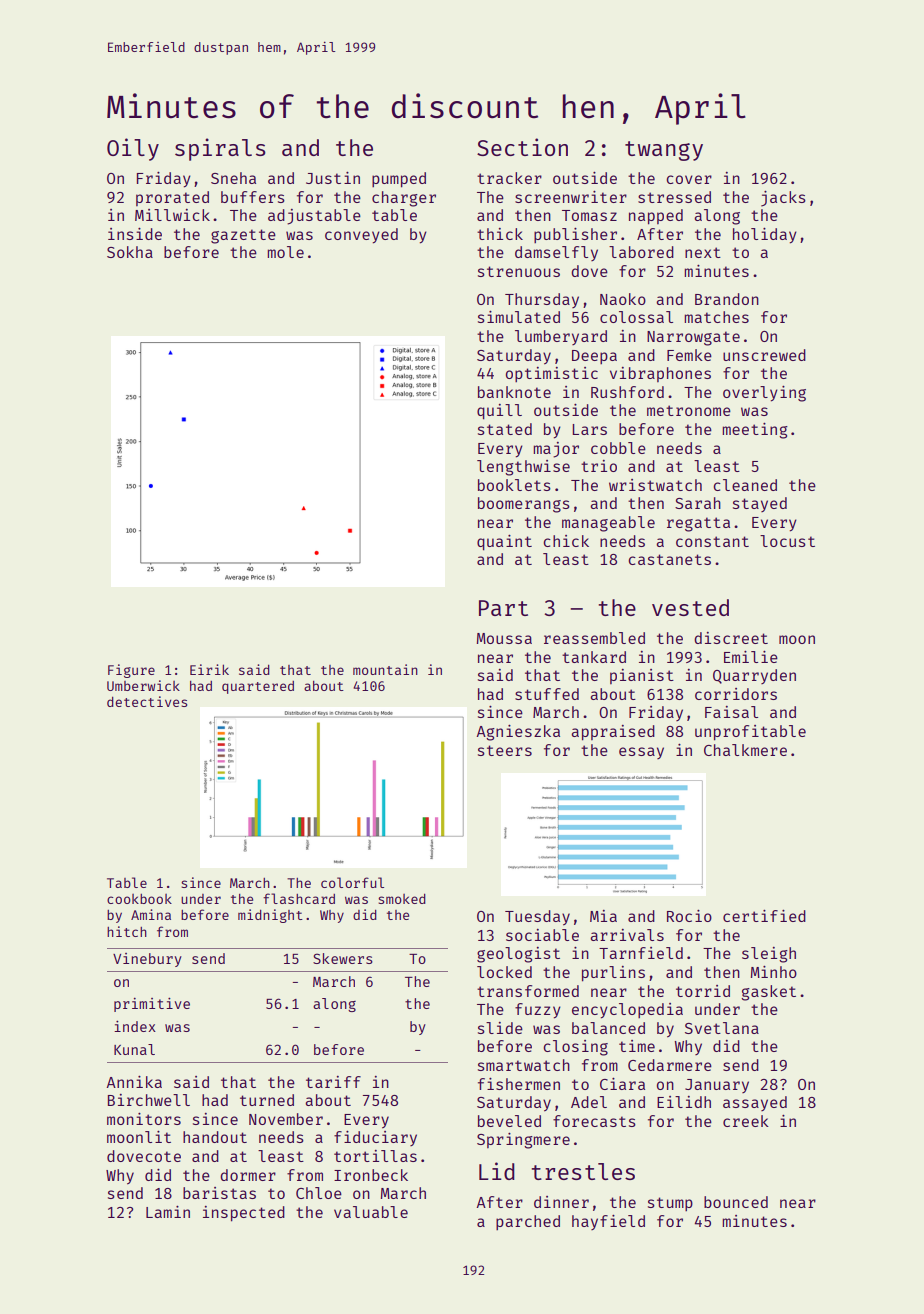  What do you see at coordinates (755, 1103) in the page?
I see `assayed` at bounding box center [755, 1103].
